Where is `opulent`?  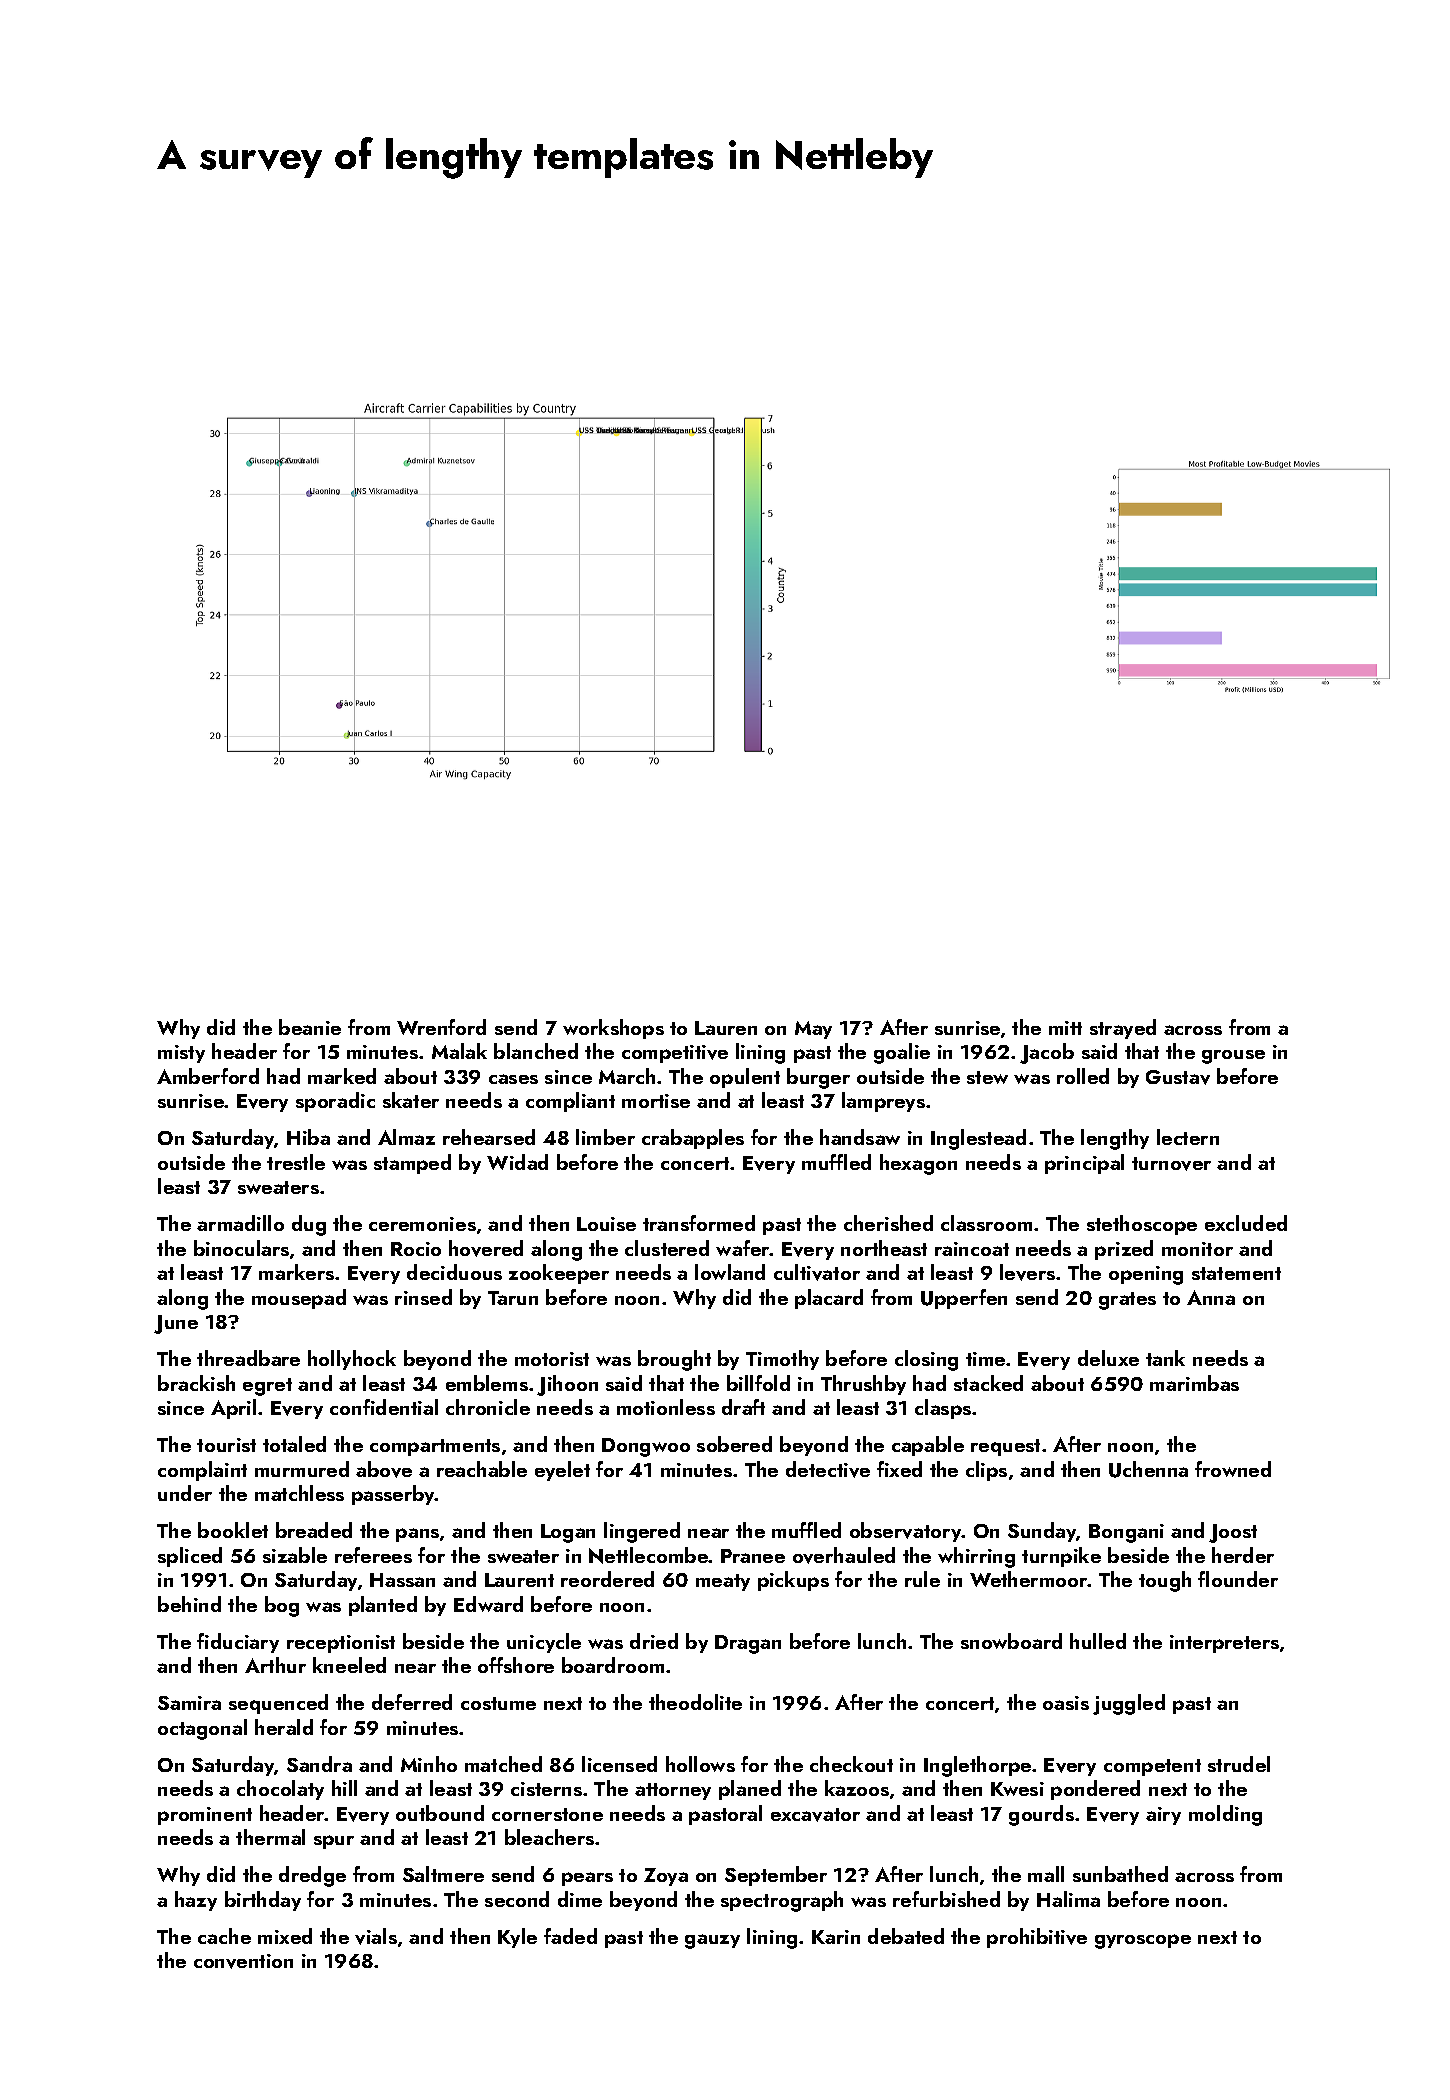
opulent is located at coordinates (745, 1078).
